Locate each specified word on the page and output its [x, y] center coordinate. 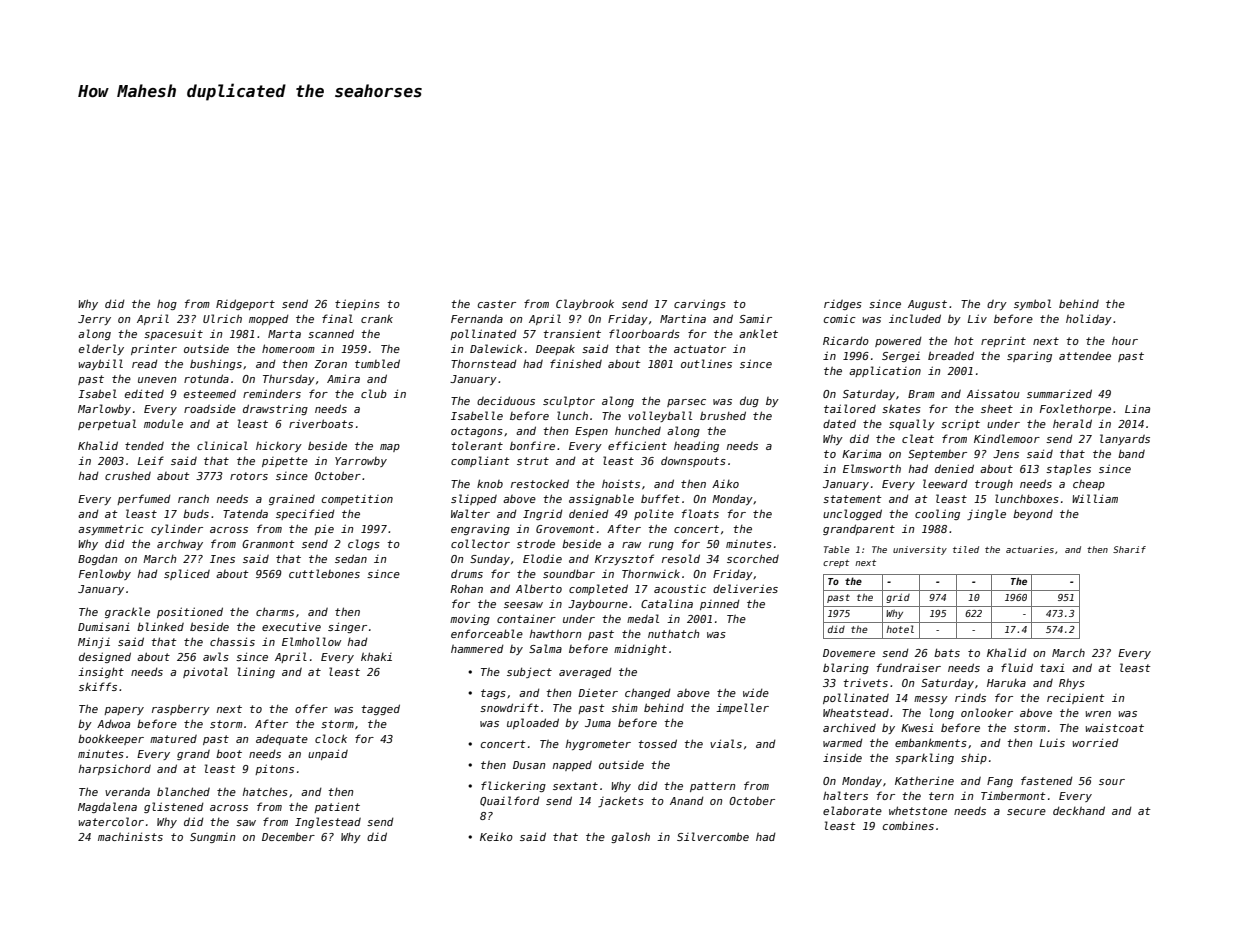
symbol [1032, 304]
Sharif [1129, 549]
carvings [700, 304]
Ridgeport [245, 304]
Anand [687, 800]
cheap [1089, 485]
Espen [591, 432]
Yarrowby [361, 462]
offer [311, 708]
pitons [274, 769]
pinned [720, 604]
